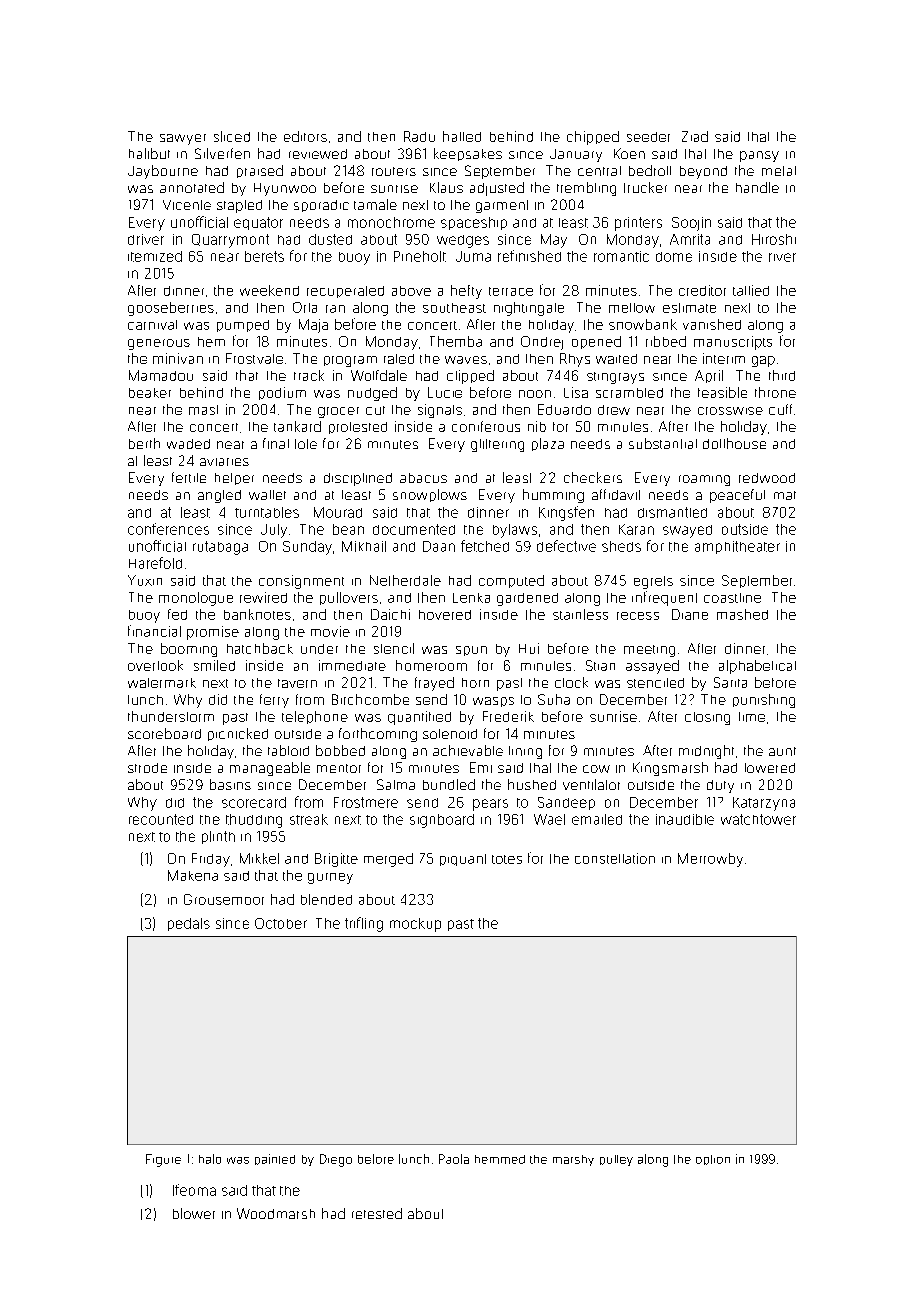  Describe the element at coordinates (349, 598) in the screenshot. I see `pullovers` at that location.
